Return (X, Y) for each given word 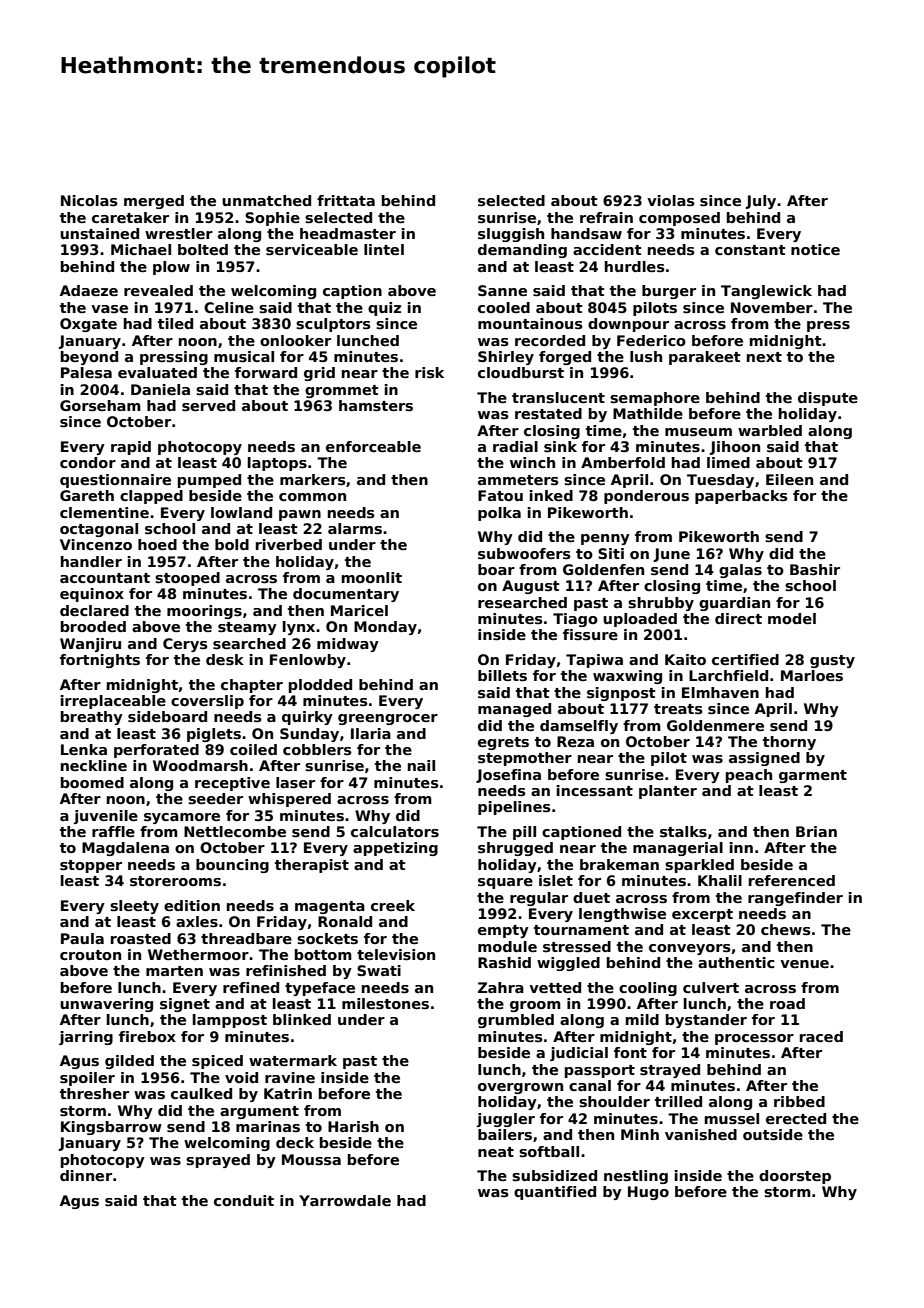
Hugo (648, 1193)
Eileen (789, 479)
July (761, 202)
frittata (346, 200)
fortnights (100, 661)
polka (499, 514)
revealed (158, 290)
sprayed (218, 1161)
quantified (555, 1193)
